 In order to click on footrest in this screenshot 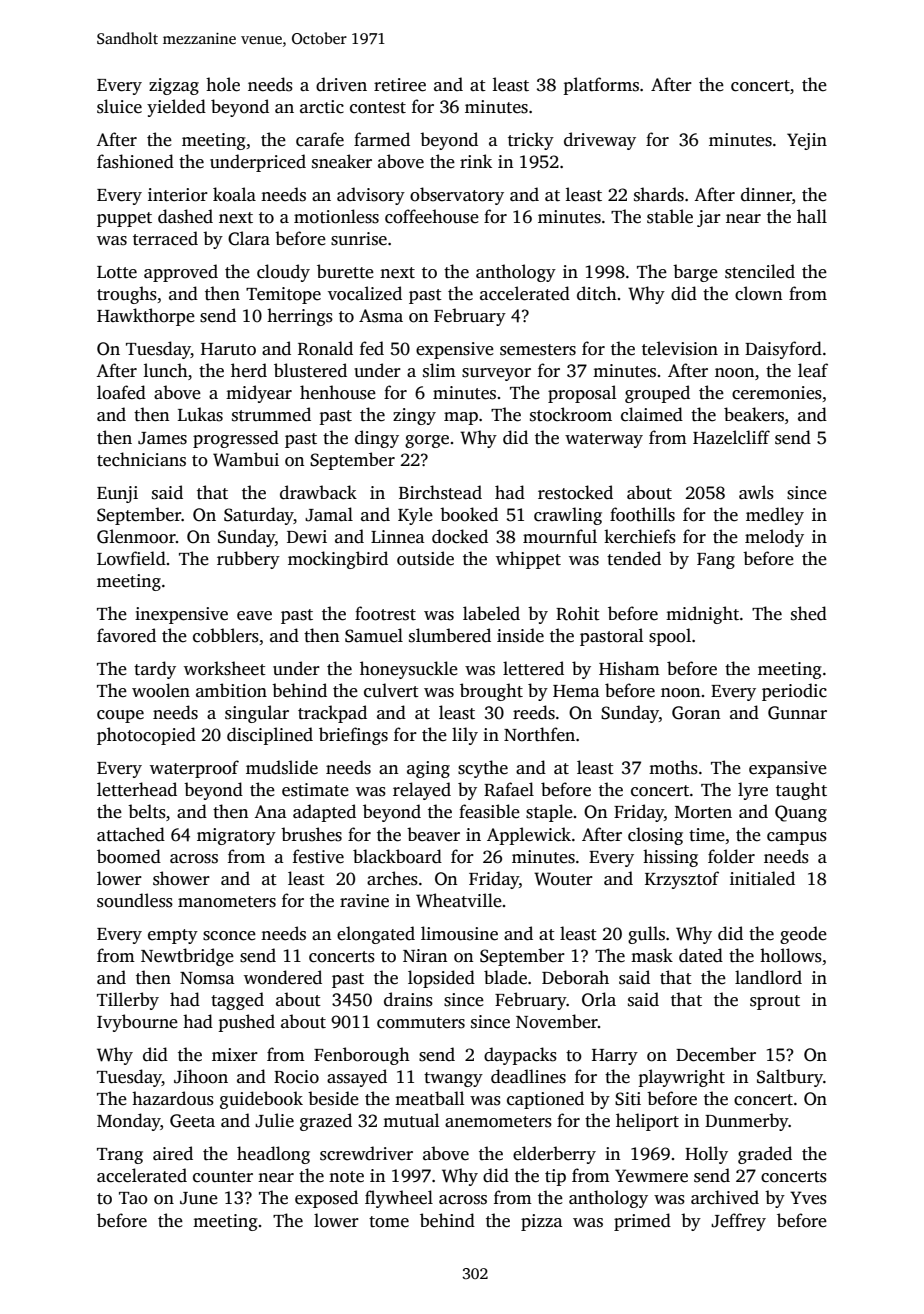, I will do `click(385, 613)`.
